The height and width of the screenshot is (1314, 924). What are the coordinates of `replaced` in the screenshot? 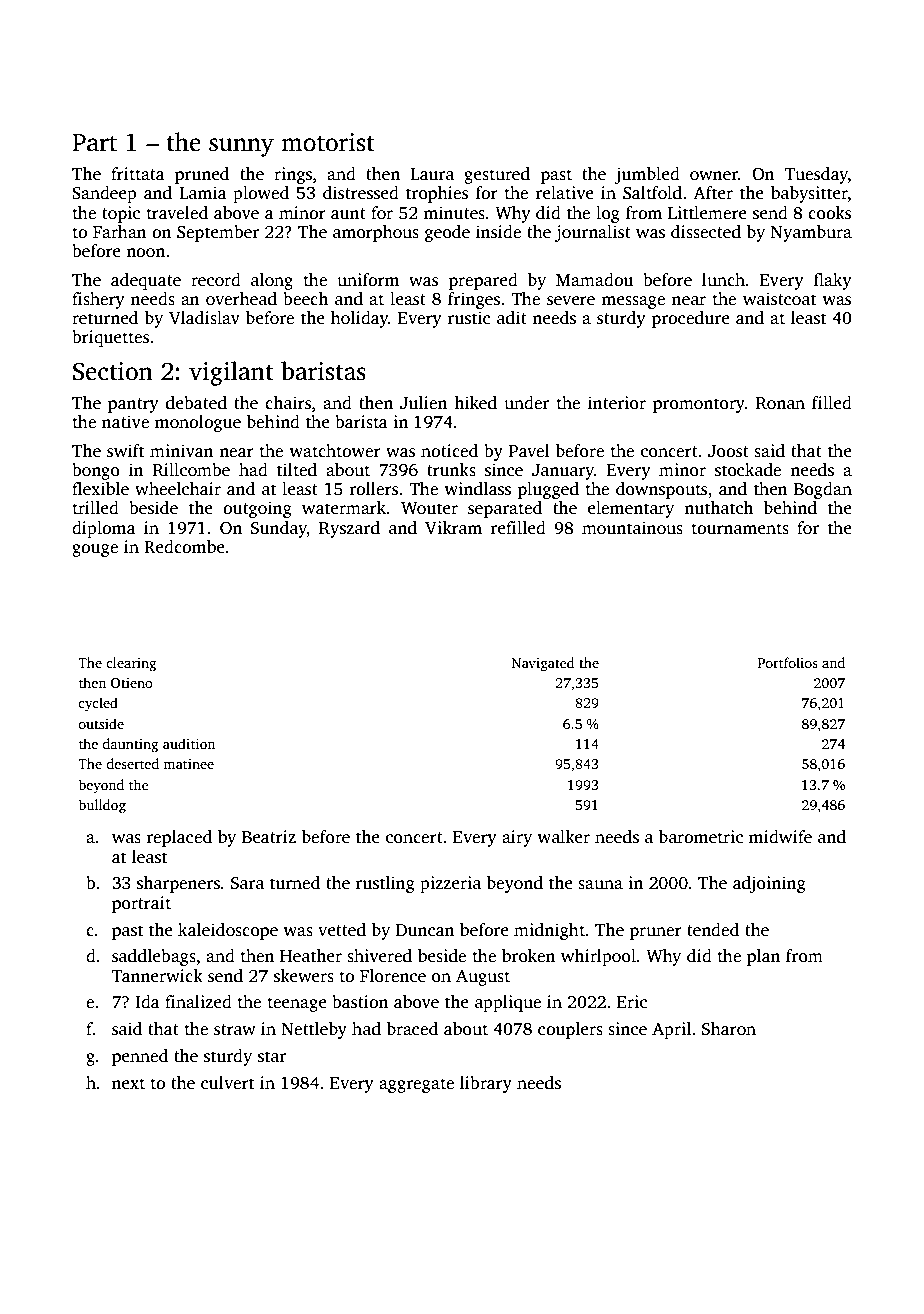 It's located at (179, 838).
